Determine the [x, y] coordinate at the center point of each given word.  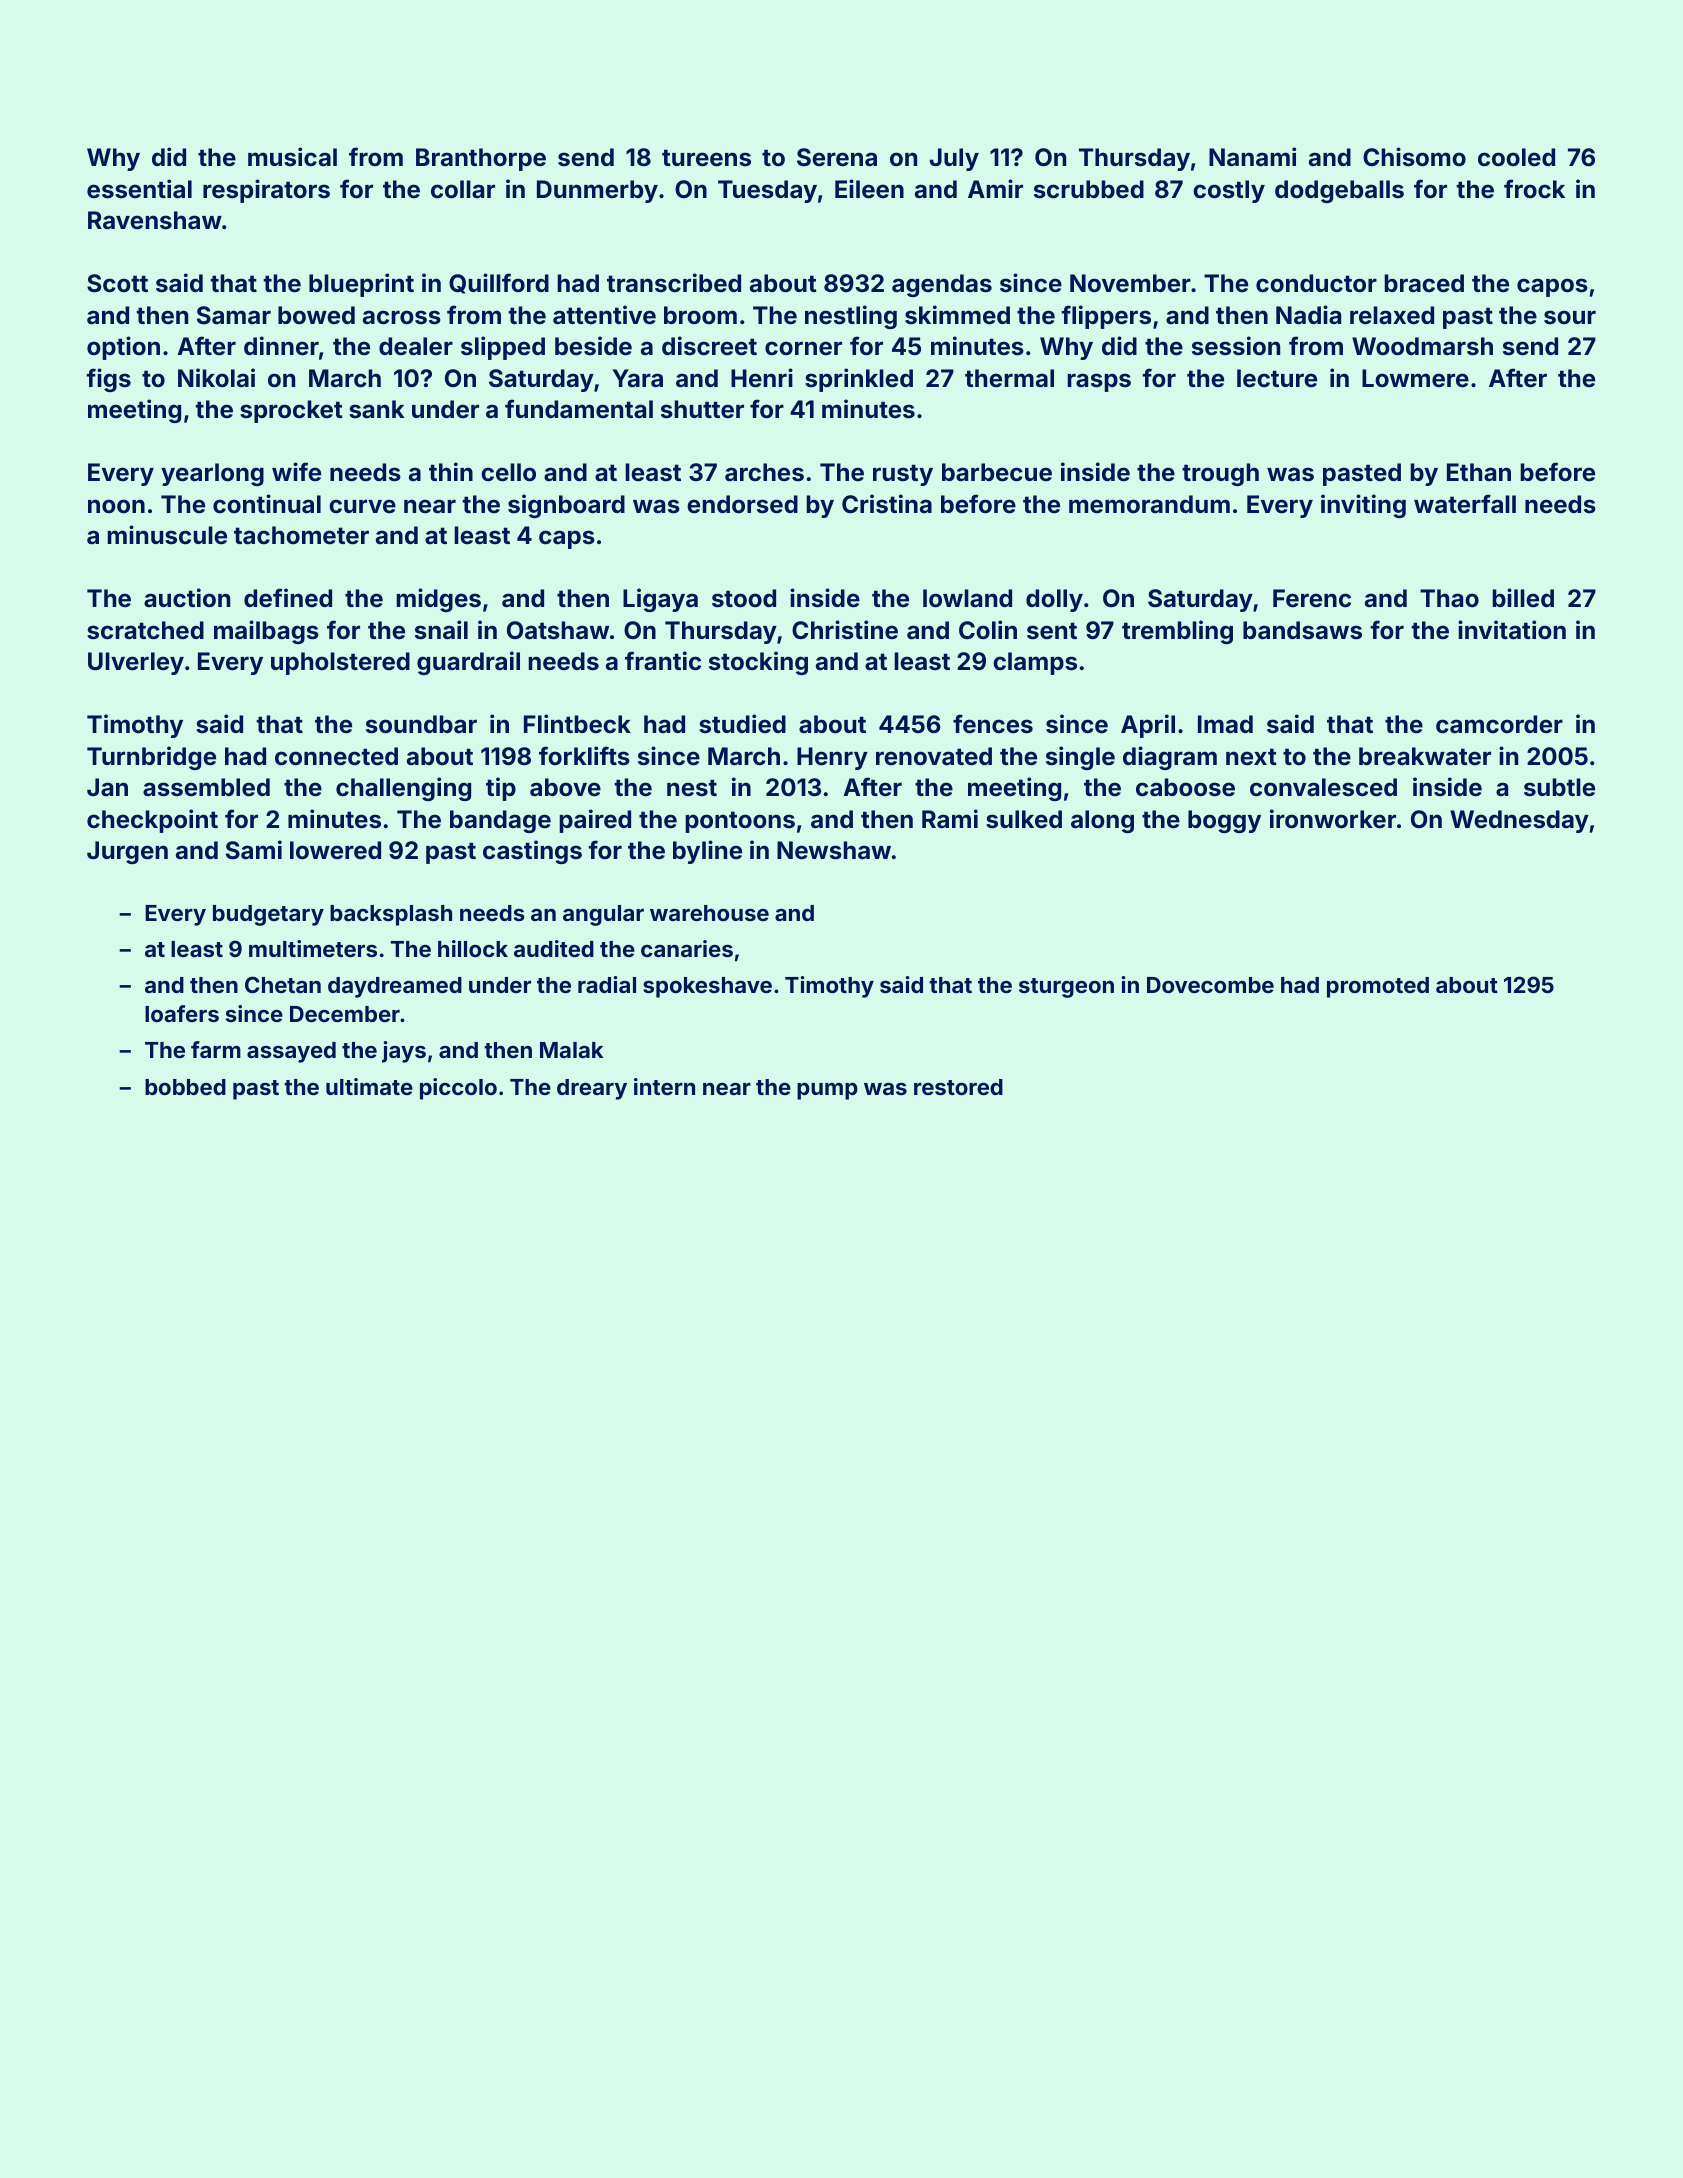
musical [292, 157]
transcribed [674, 283]
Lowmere [1415, 378]
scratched [145, 630]
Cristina [887, 504]
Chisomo [1414, 157]
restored [958, 1087]
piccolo [458, 1089]
